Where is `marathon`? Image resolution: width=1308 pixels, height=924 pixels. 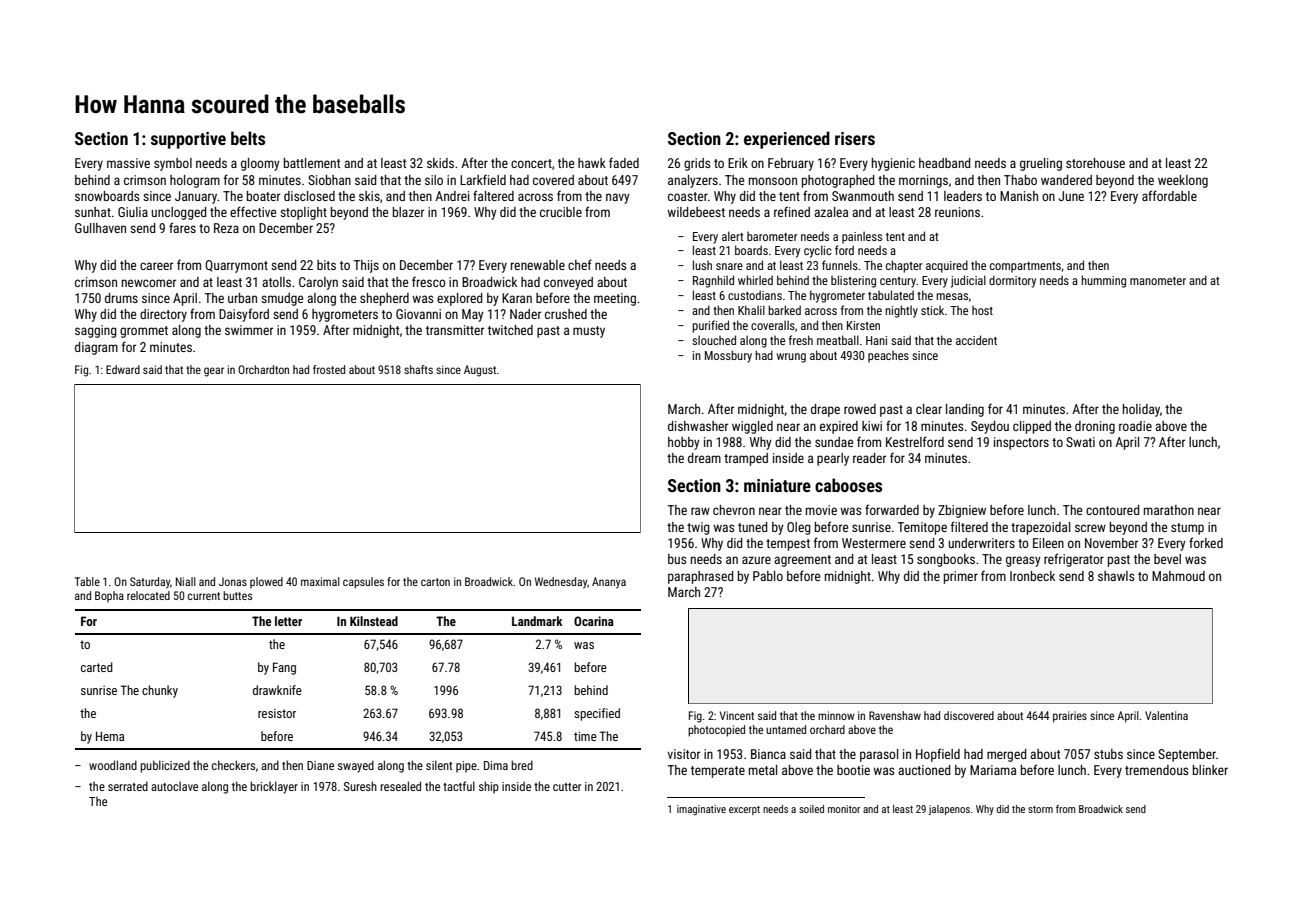
marathon is located at coordinates (1169, 510).
